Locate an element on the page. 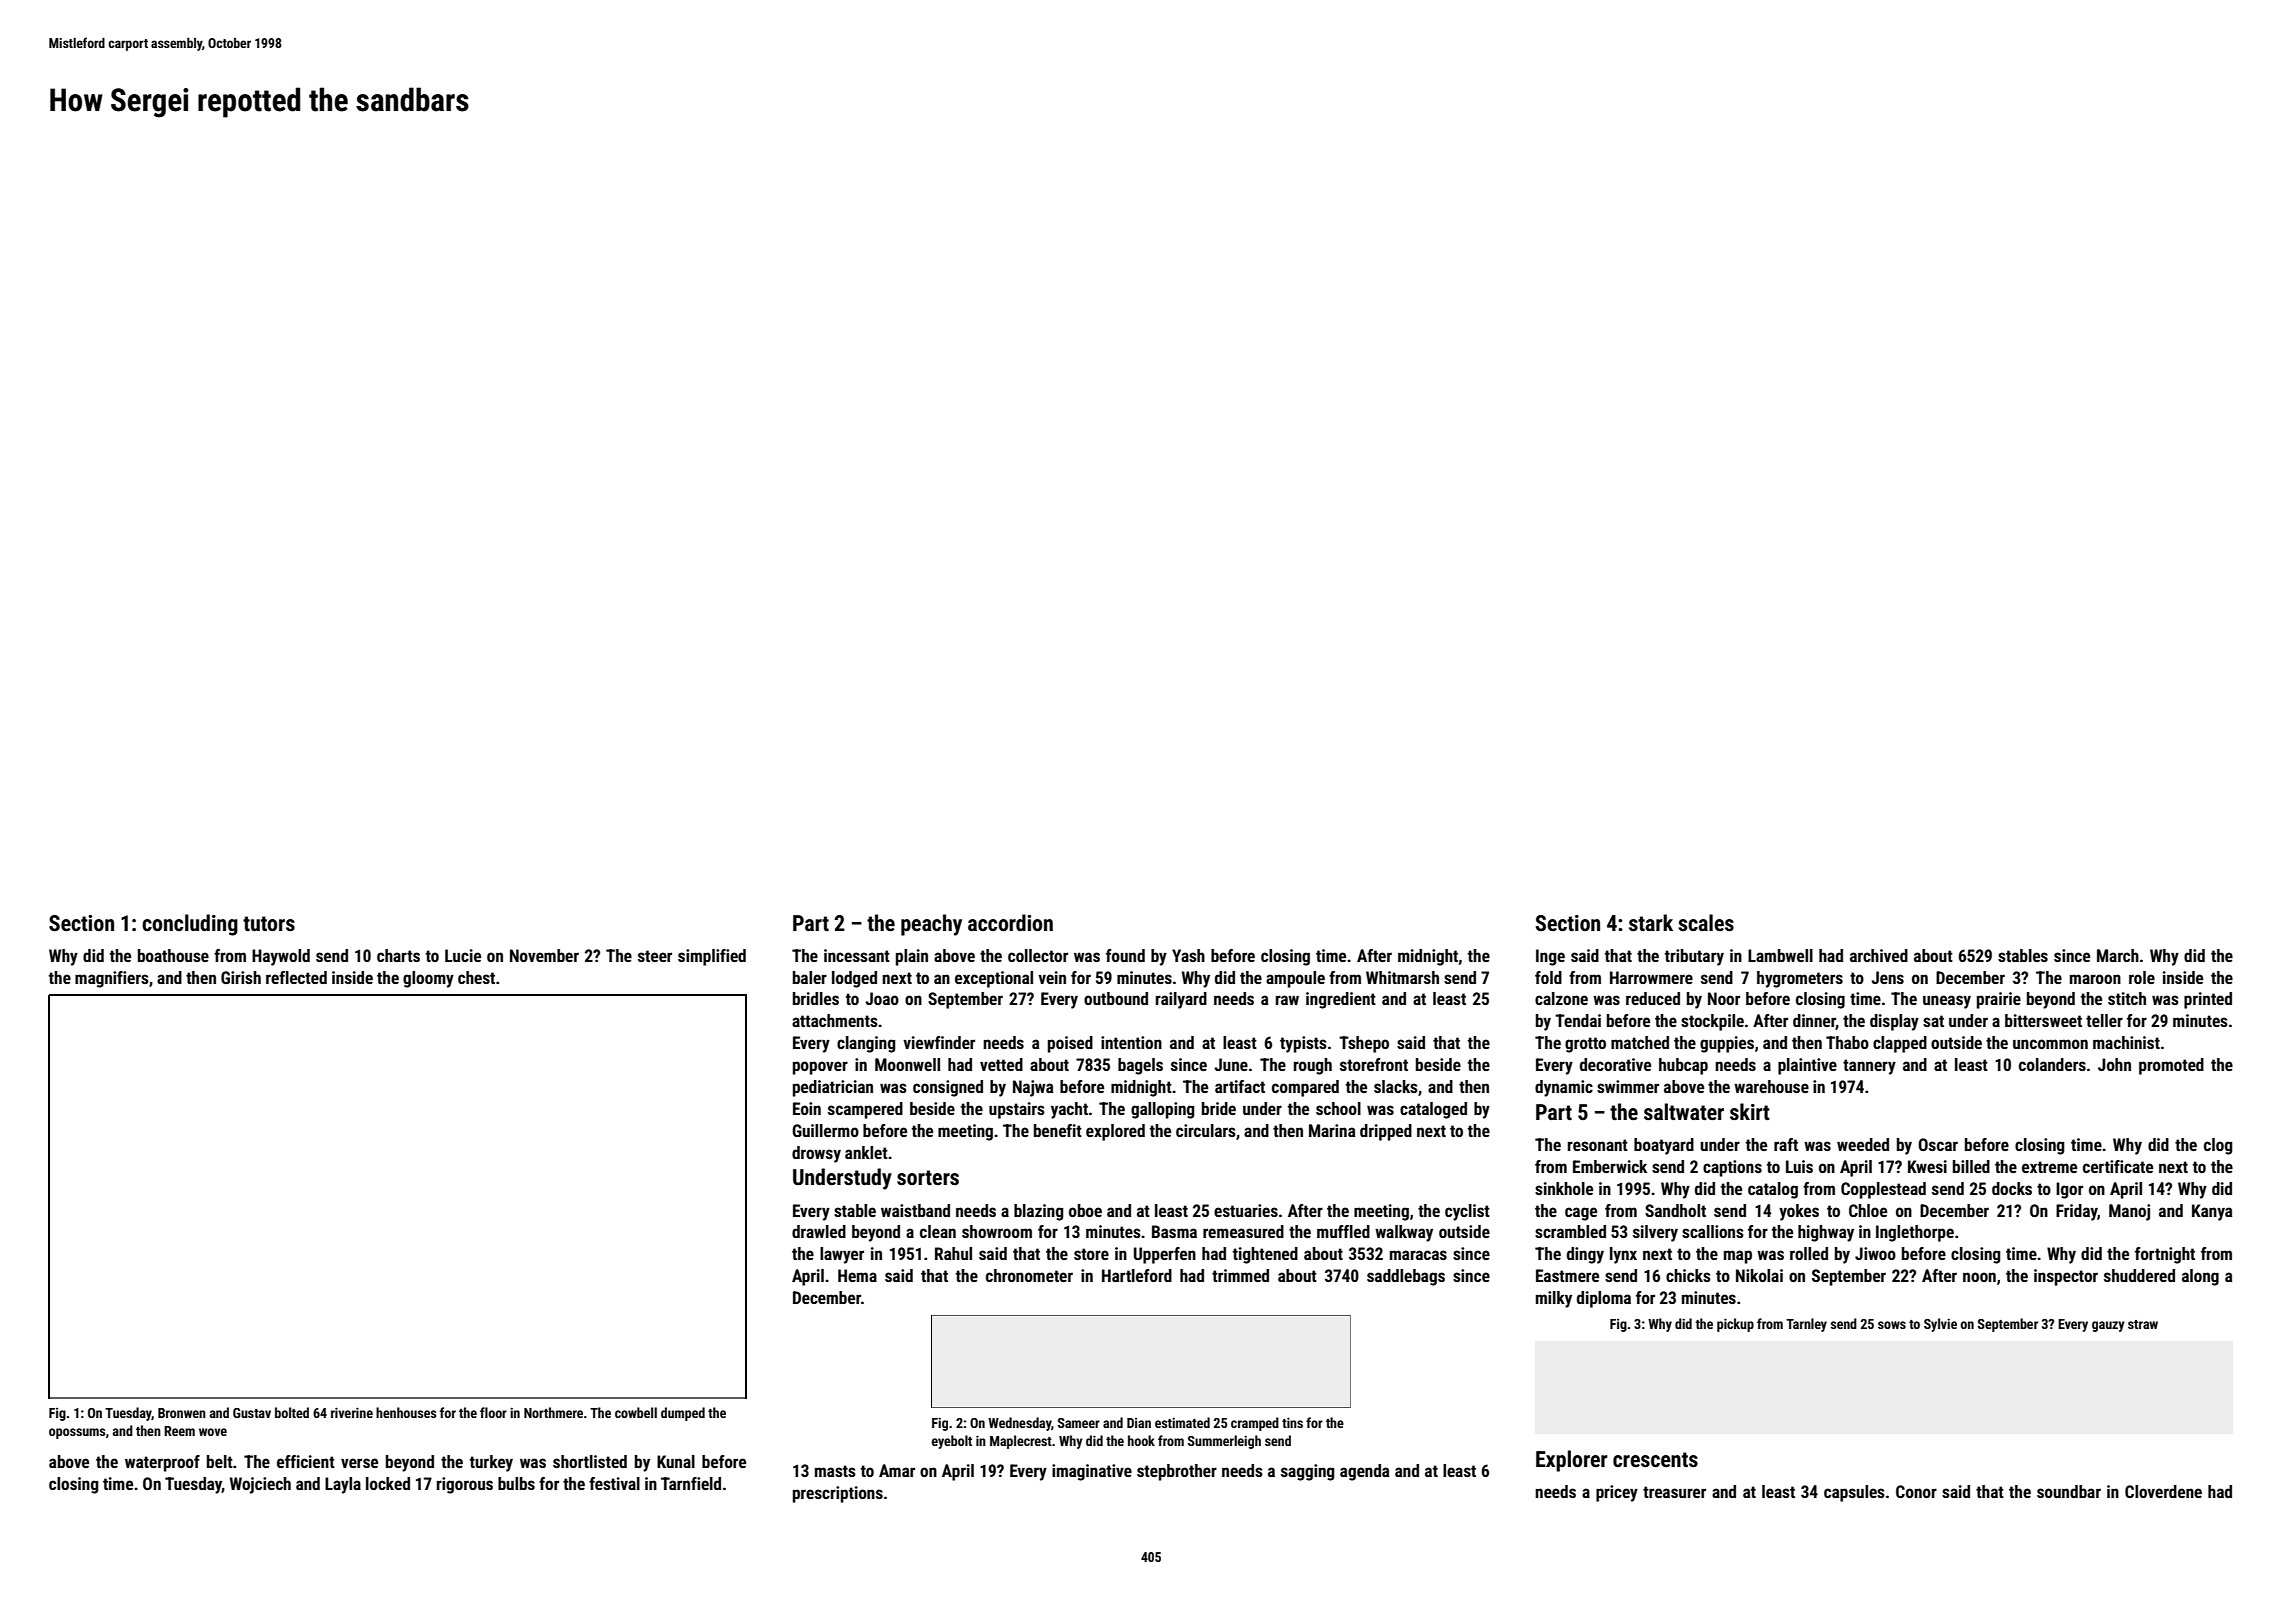  crescents is located at coordinates (1655, 1460).
